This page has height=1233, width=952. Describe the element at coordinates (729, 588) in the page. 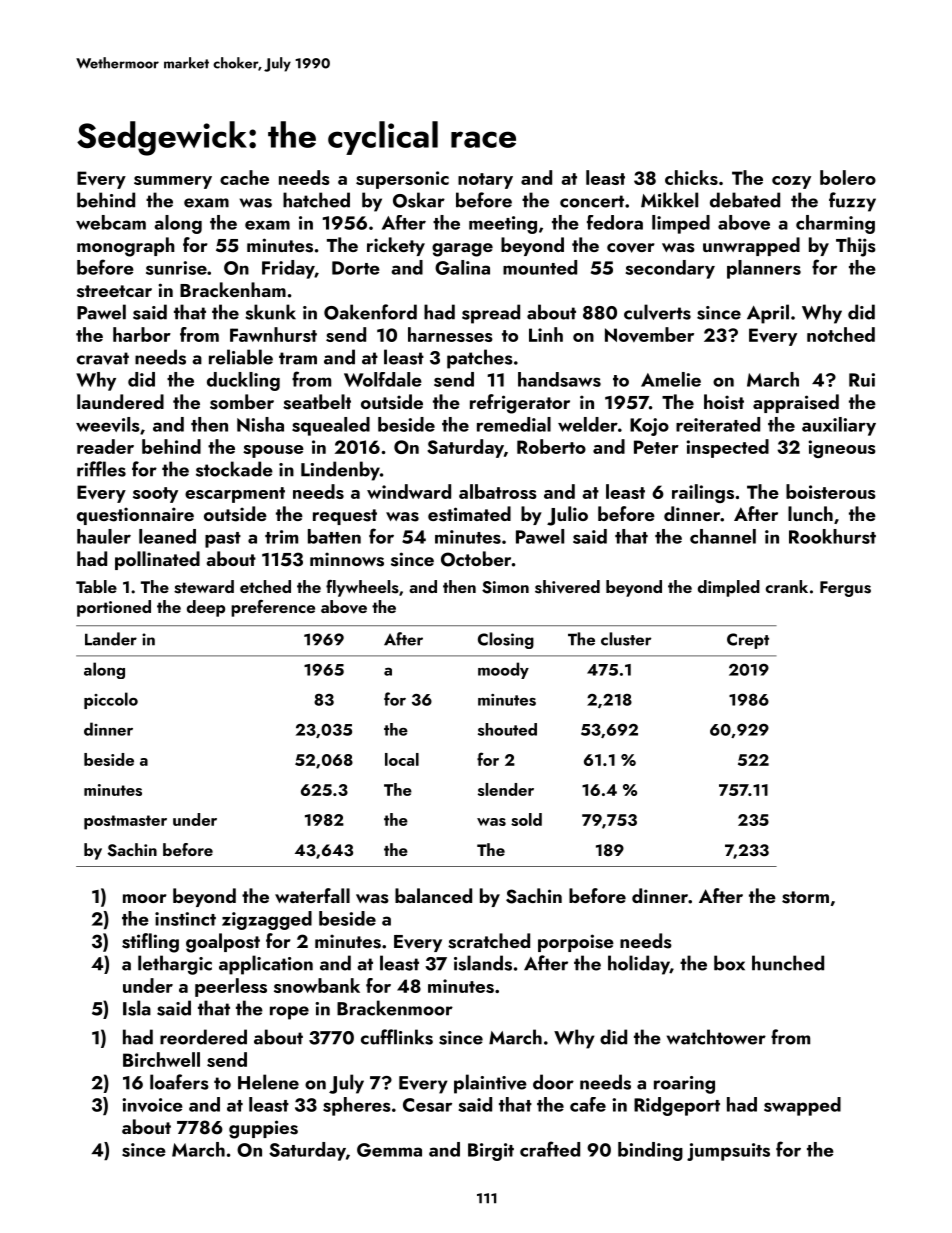

I see `dimpled` at that location.
